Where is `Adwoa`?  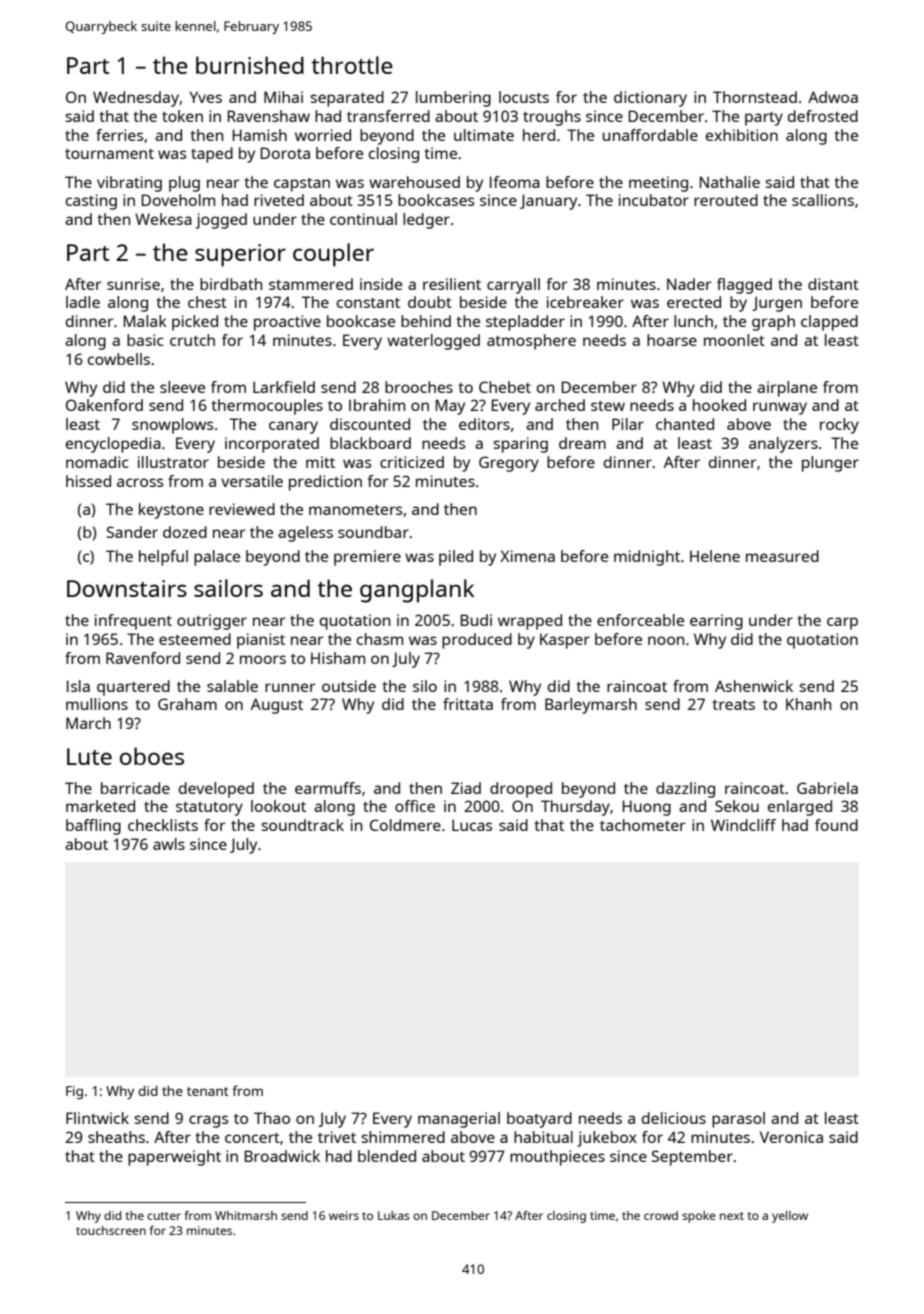 Adwoa is located at coordinates (833, 97).
